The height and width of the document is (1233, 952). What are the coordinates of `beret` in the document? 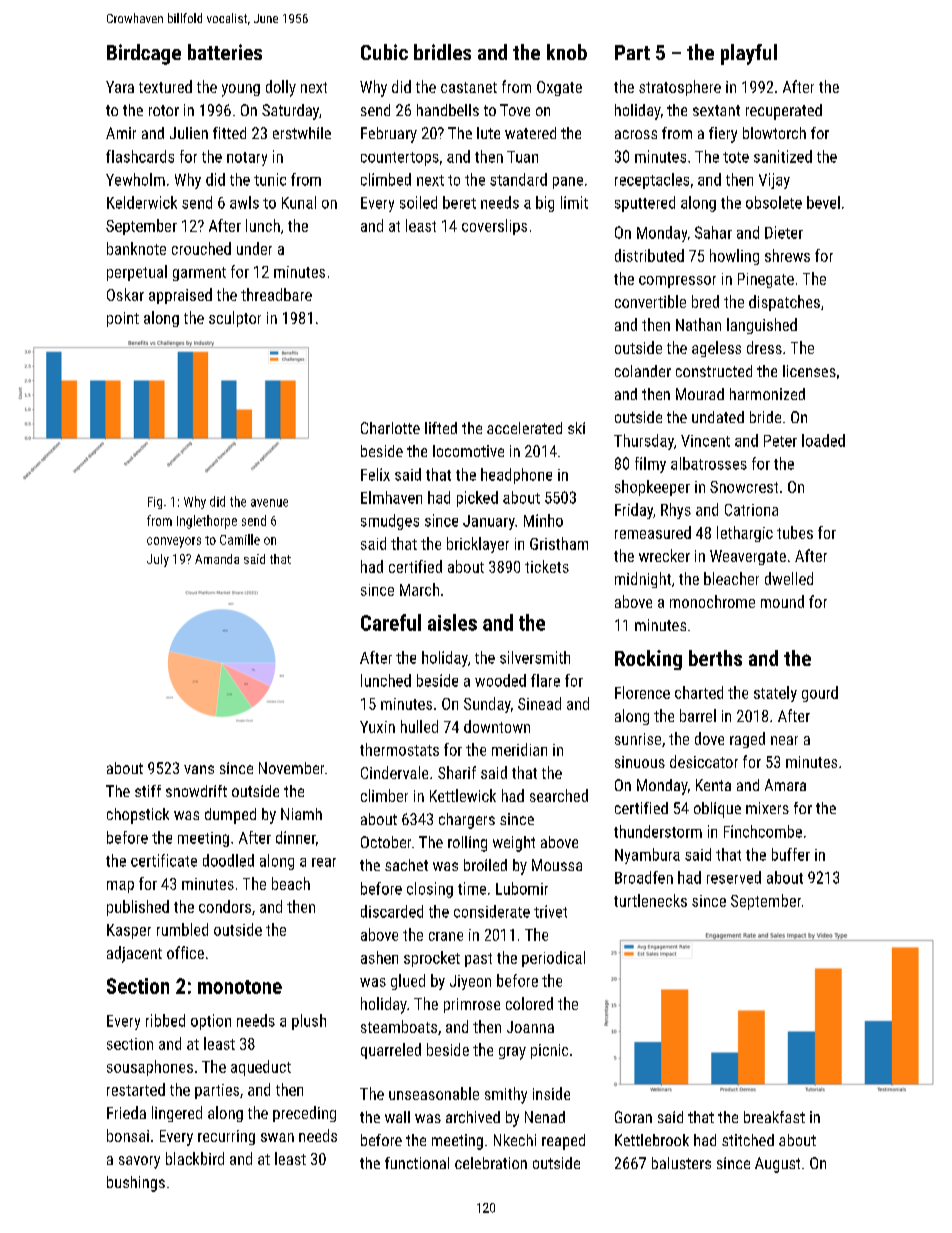 It's located at (459, 202).
